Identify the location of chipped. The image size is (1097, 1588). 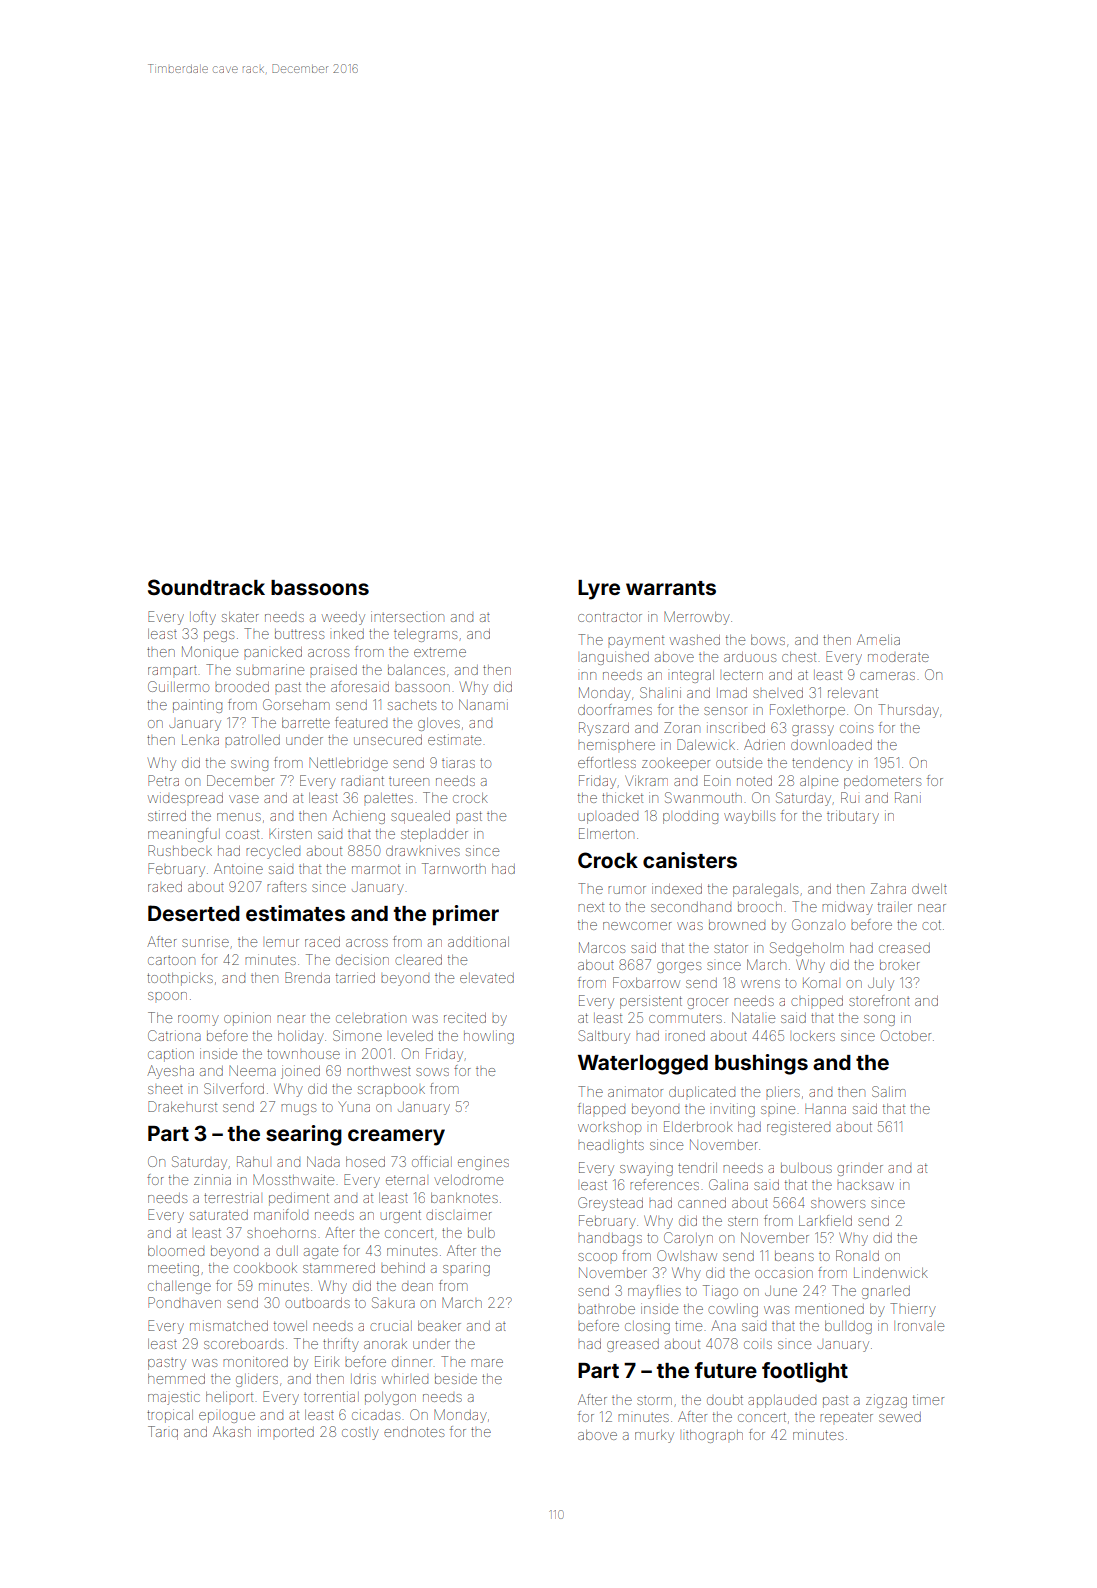
(817, 1002).
